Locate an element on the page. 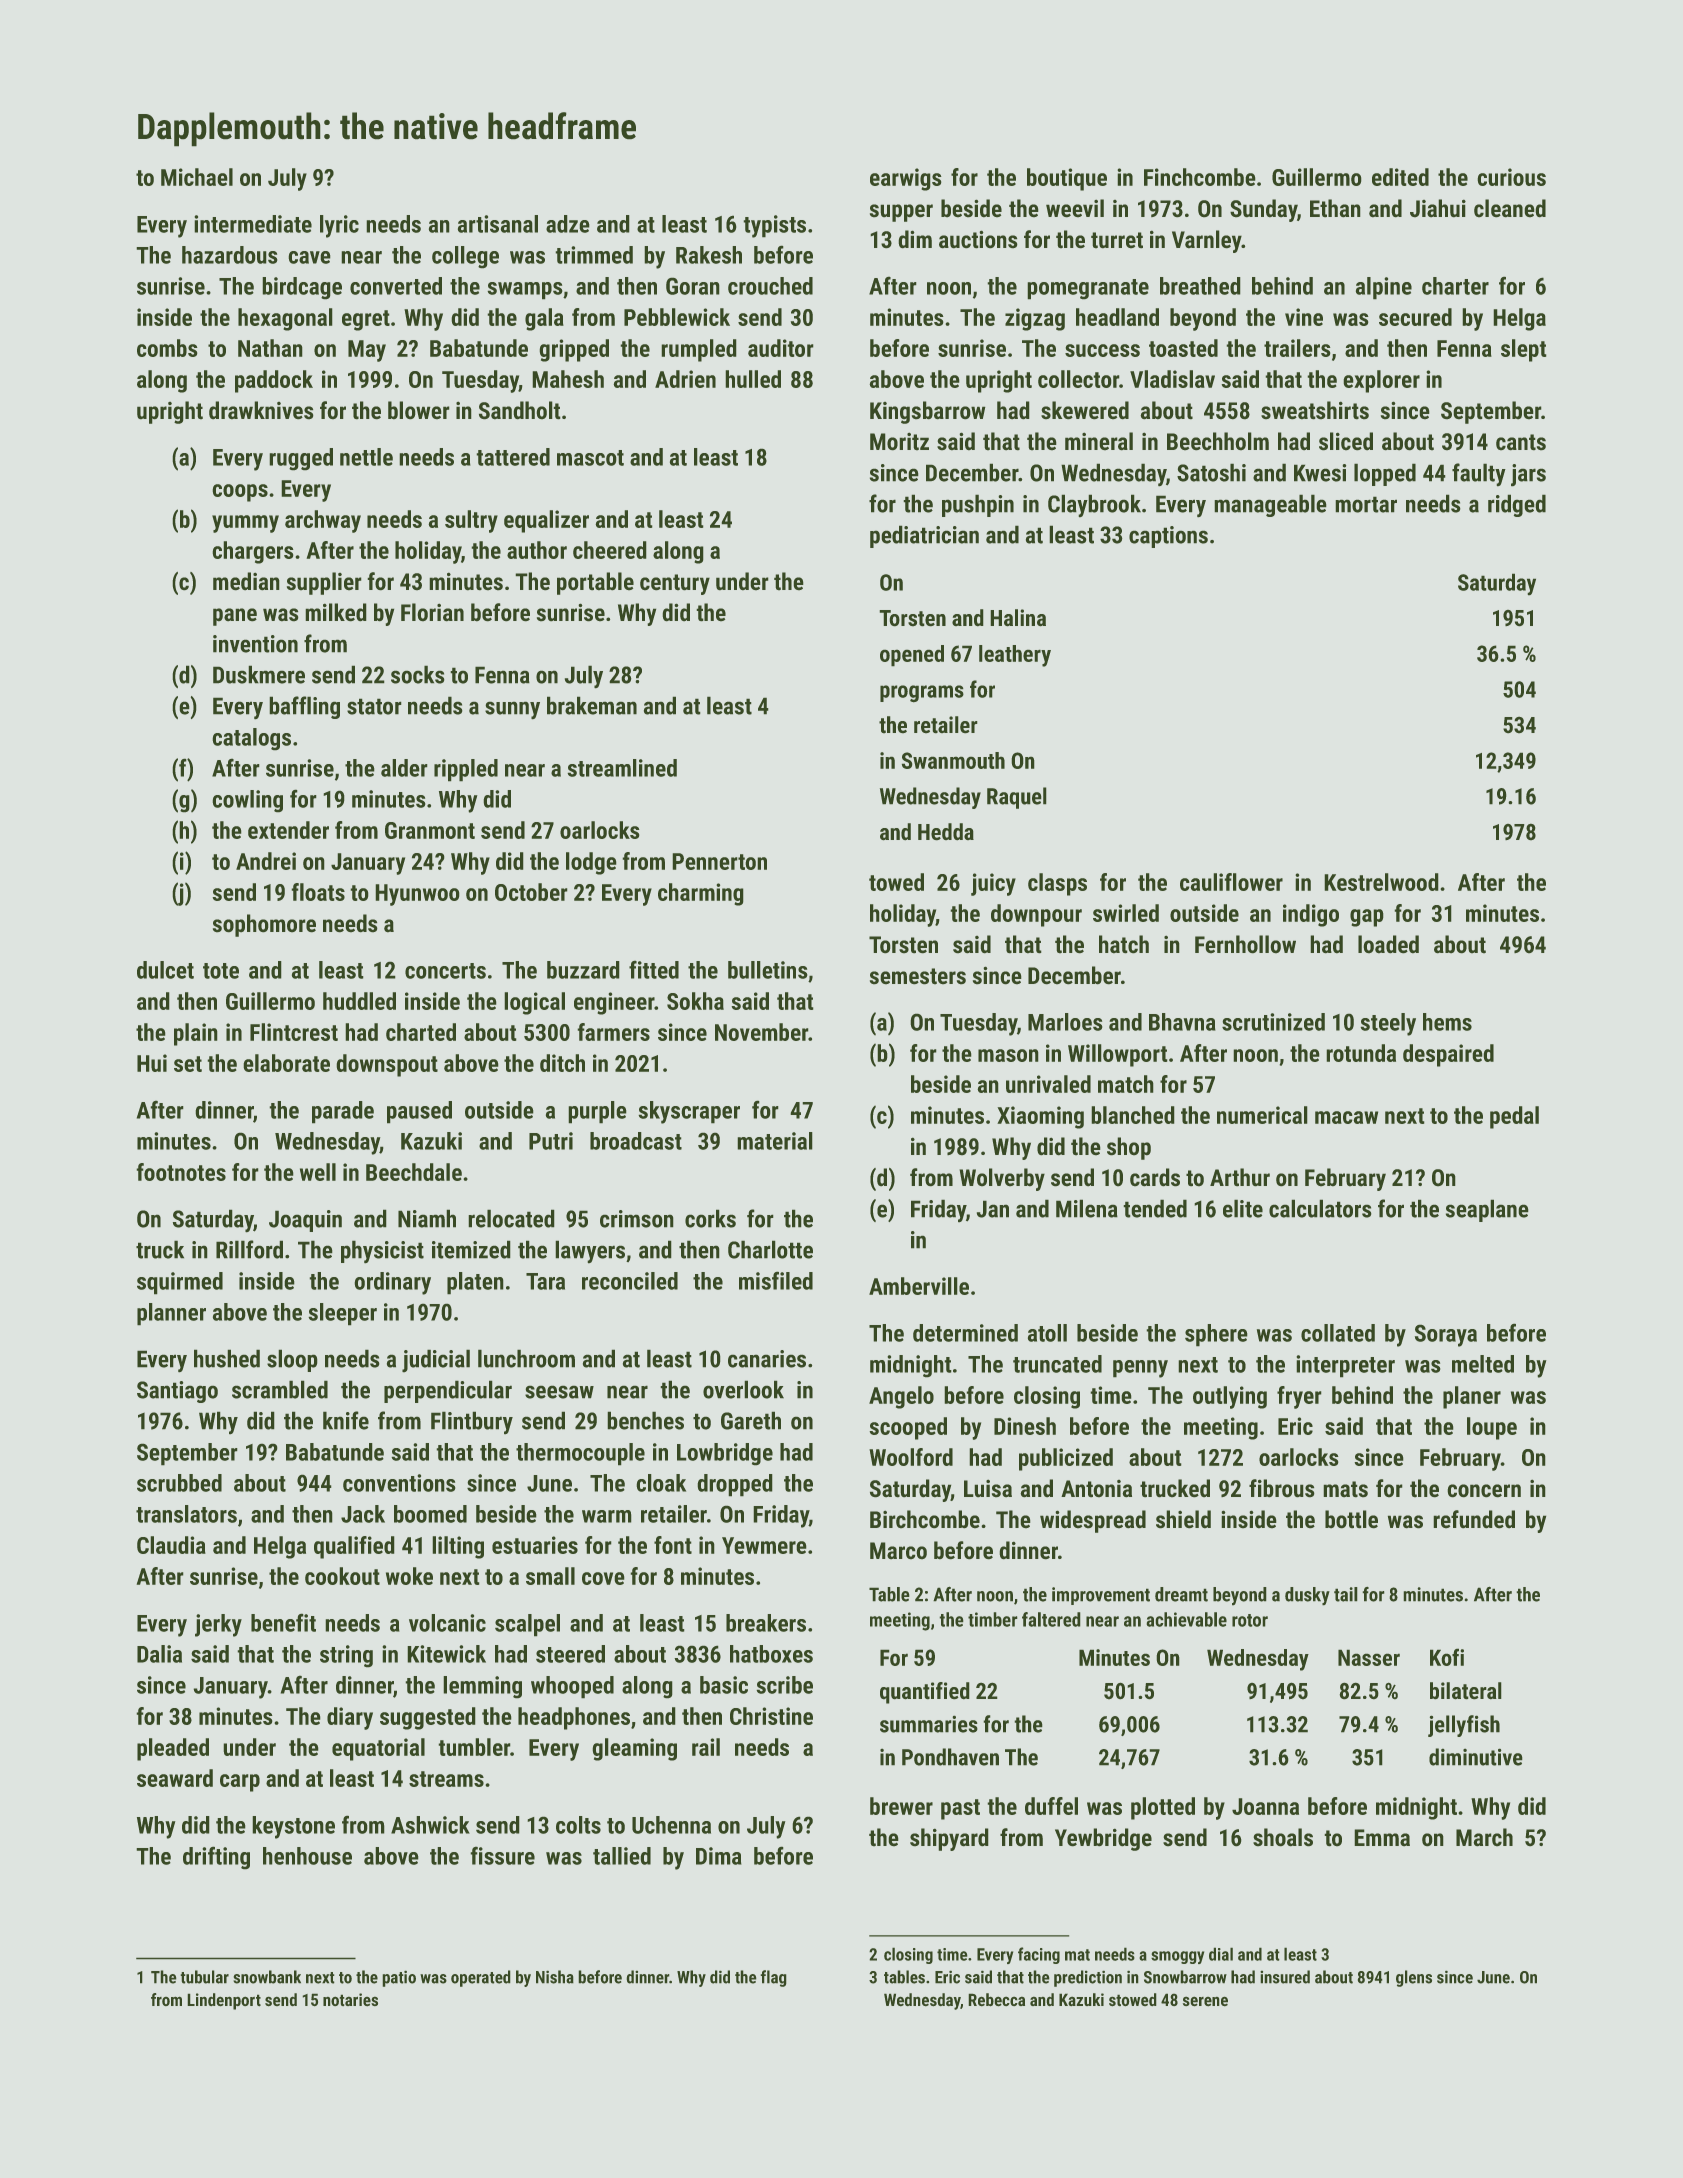 This page has height=2178, width=1683. Halina is located at coordinates (1018, 618).
